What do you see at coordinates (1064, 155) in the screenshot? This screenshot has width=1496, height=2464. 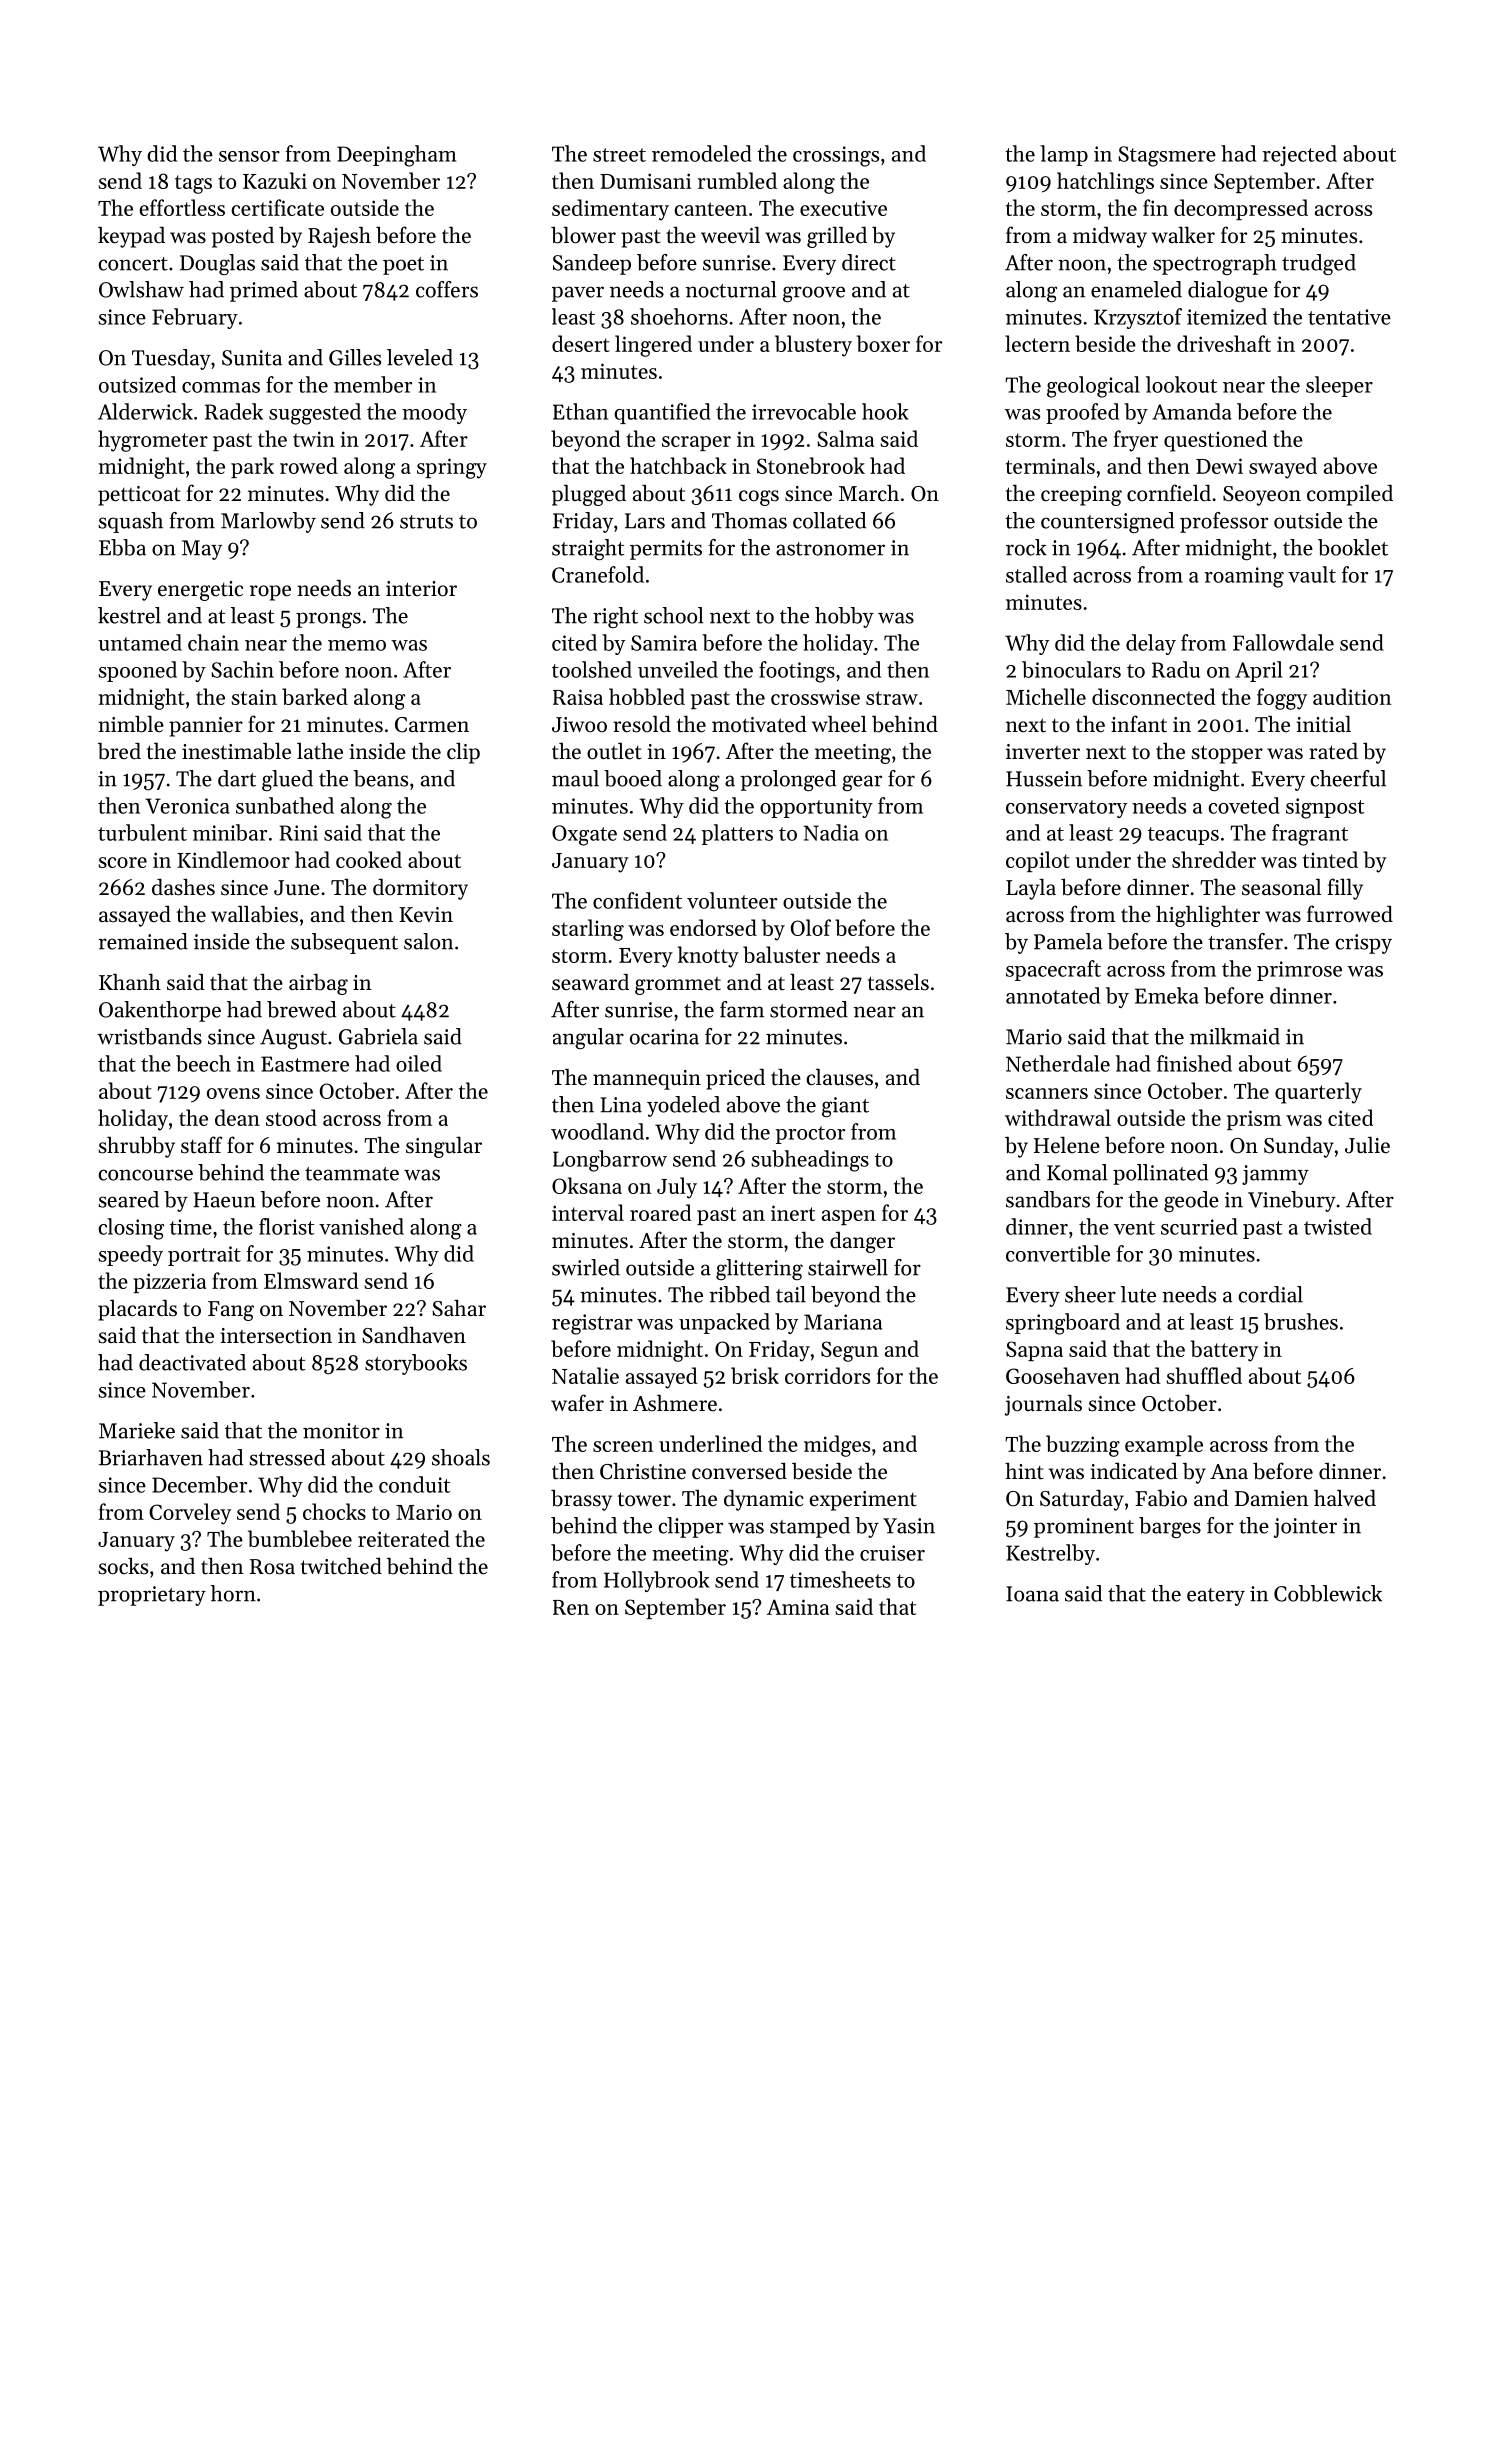 I see `lamp` at bounding box center [1064, 155].
